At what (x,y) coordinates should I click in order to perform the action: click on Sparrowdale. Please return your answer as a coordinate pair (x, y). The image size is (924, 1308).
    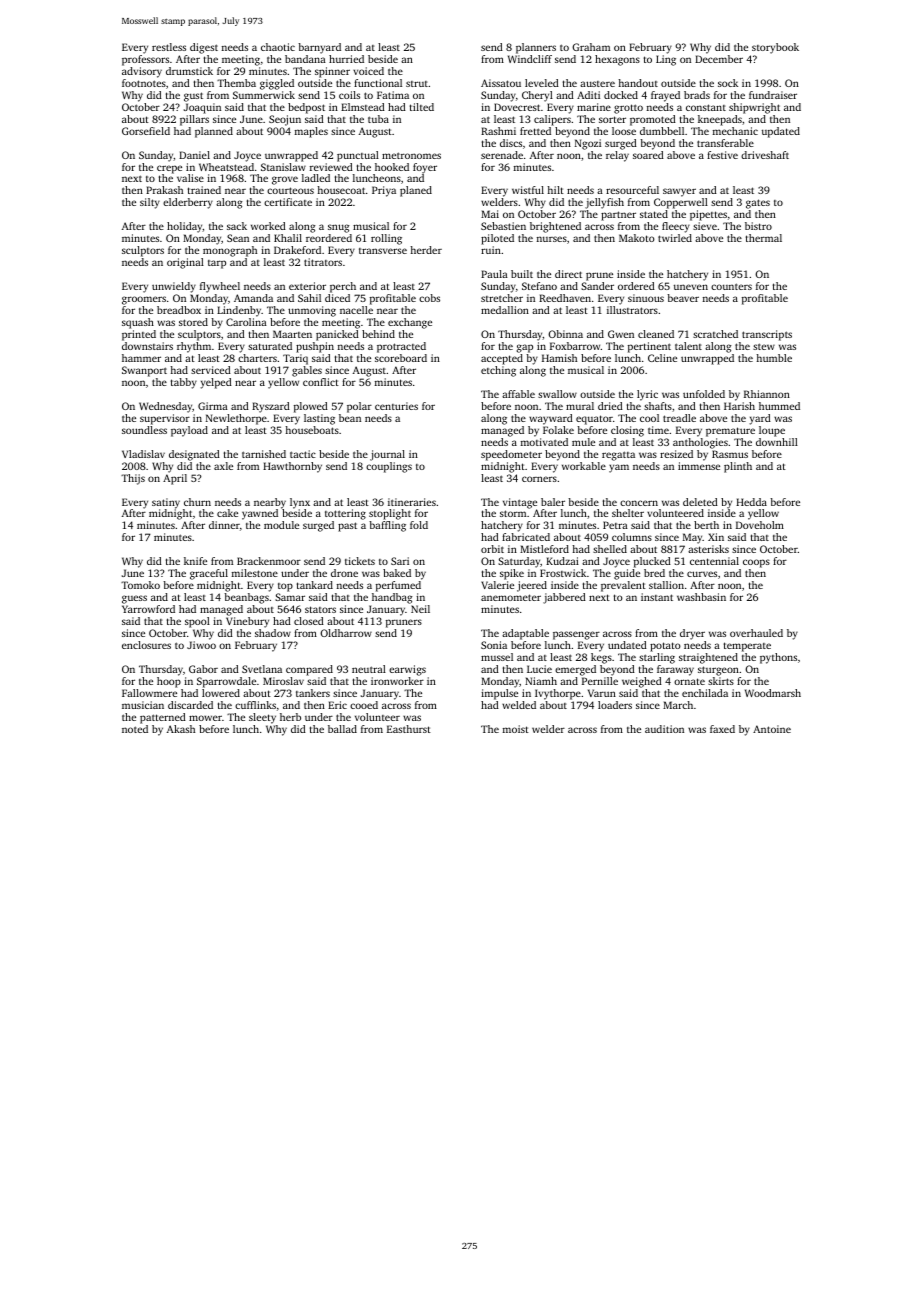
    Looking at the image, I should click on (226, 682).
